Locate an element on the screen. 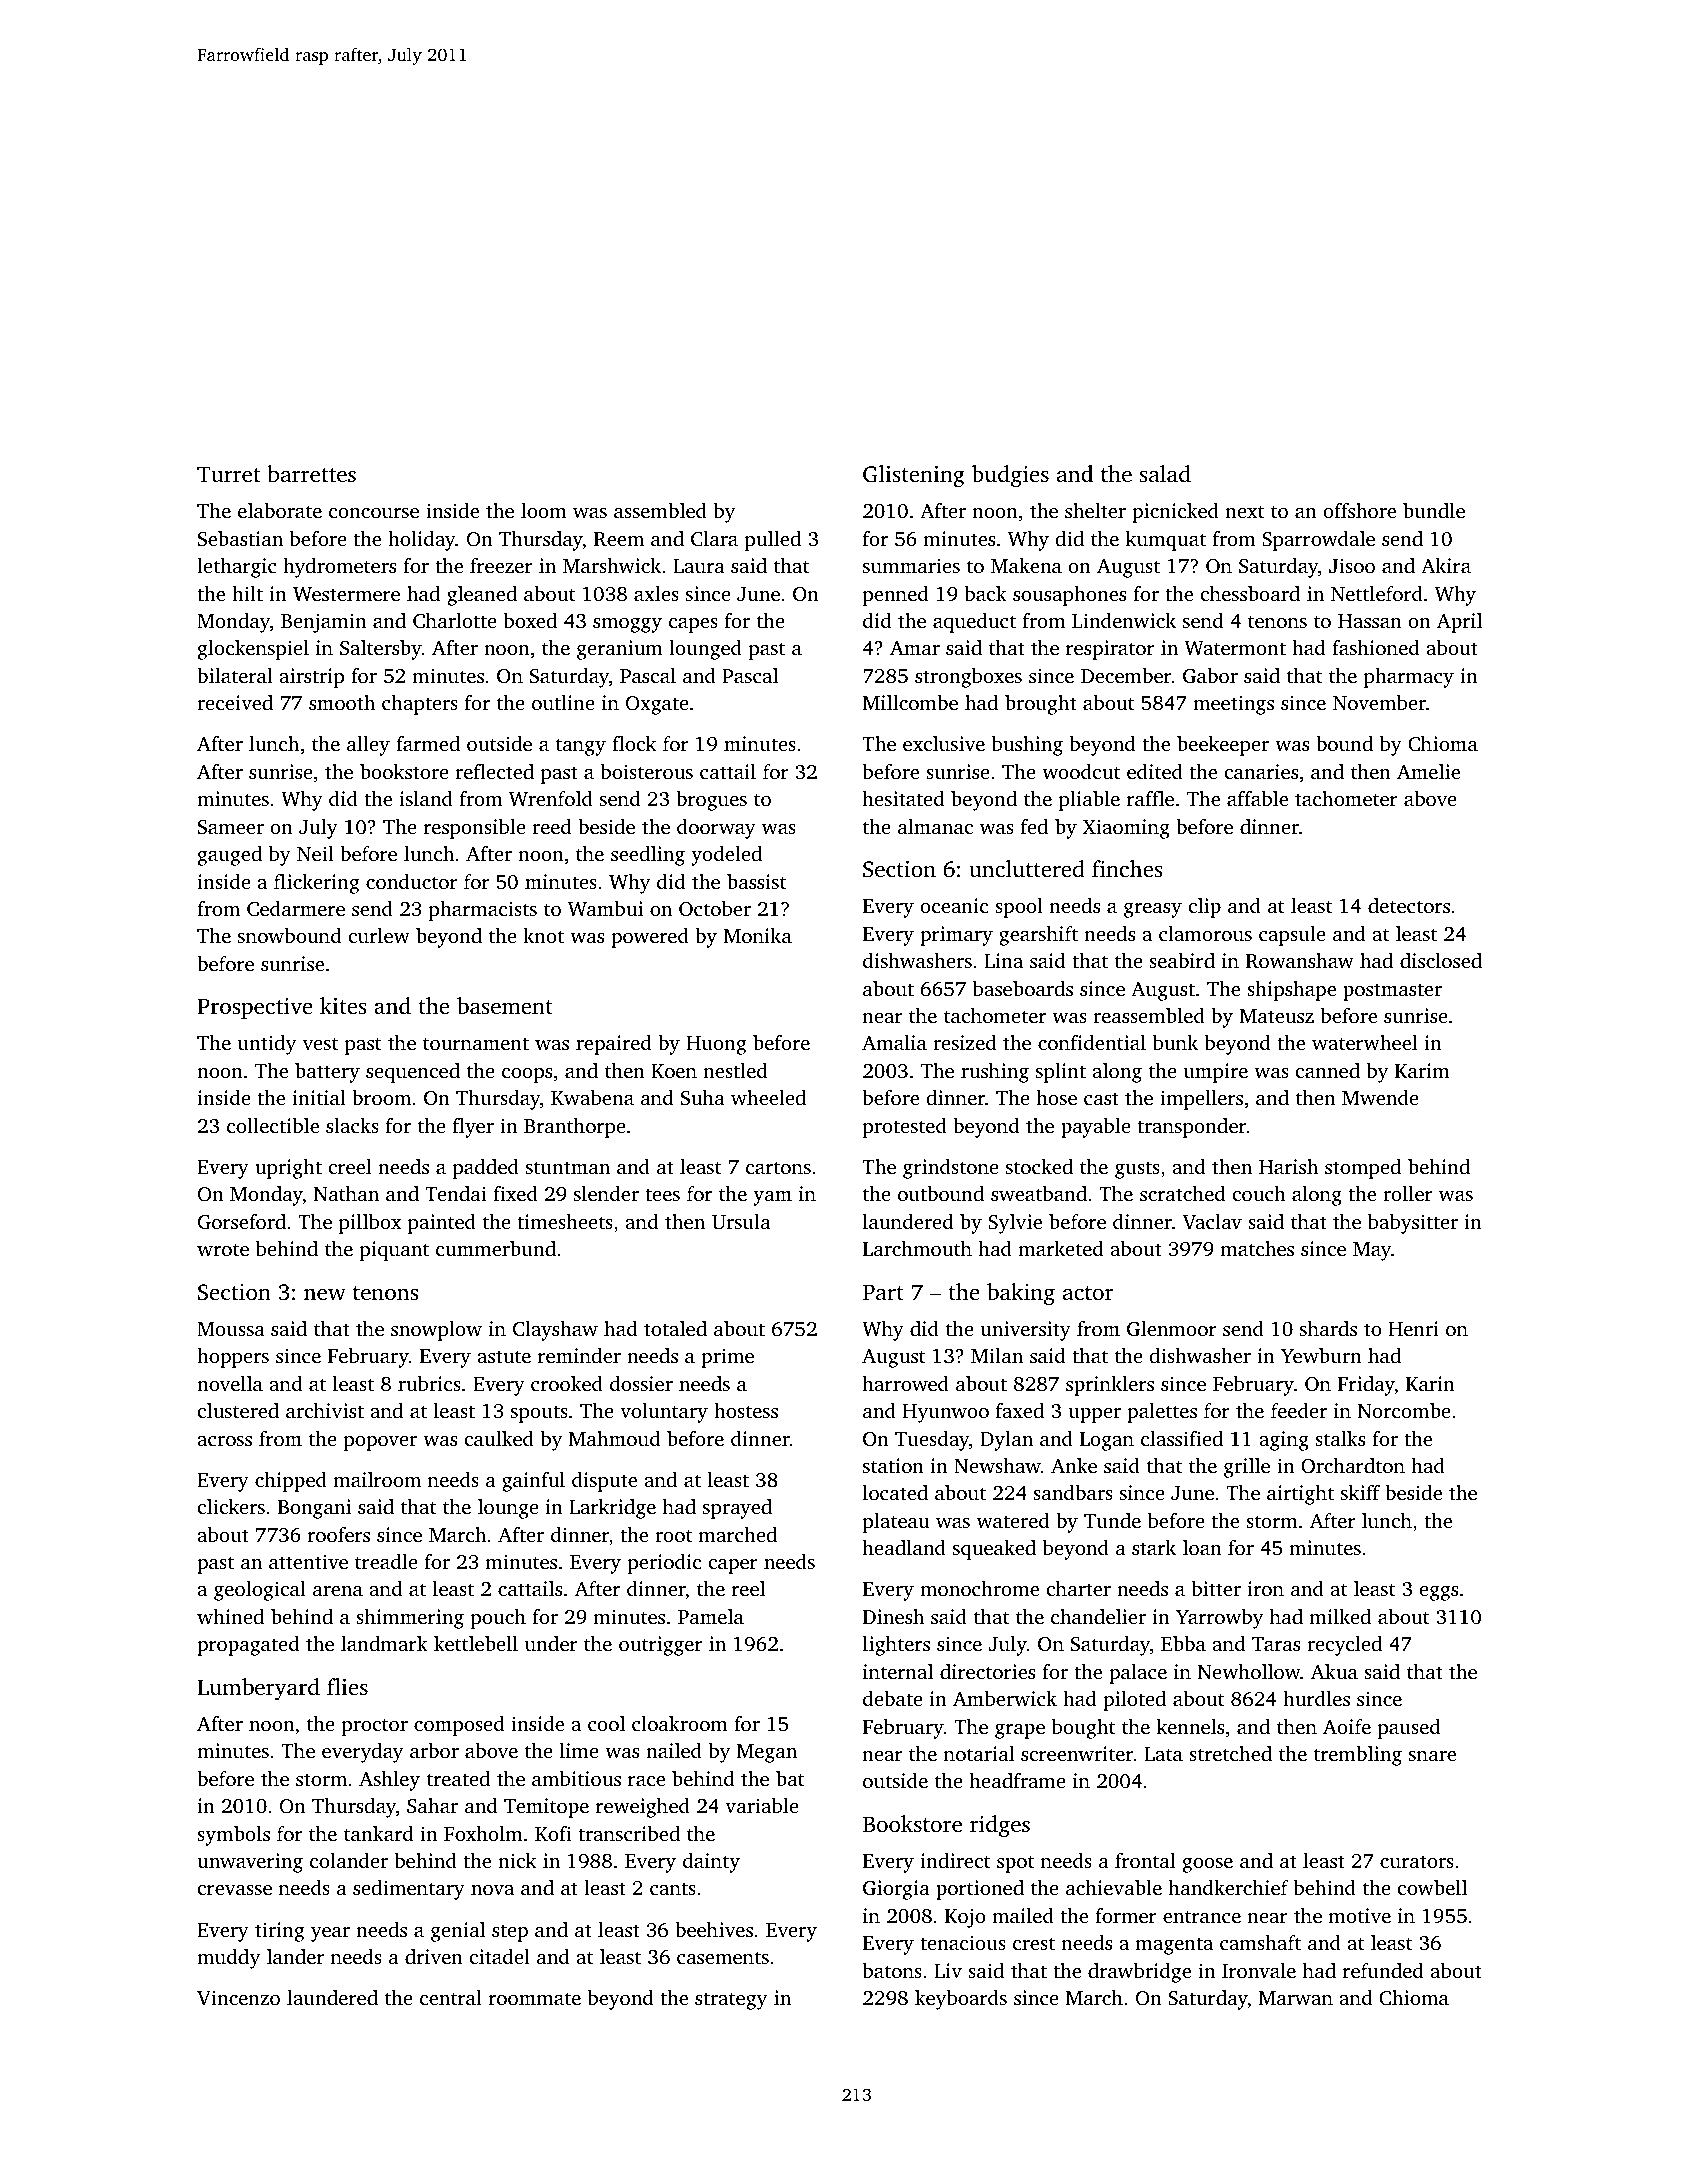 The width and height of the screenshot is (1683, 2178). finches is located at coordinates (1127, 868).
